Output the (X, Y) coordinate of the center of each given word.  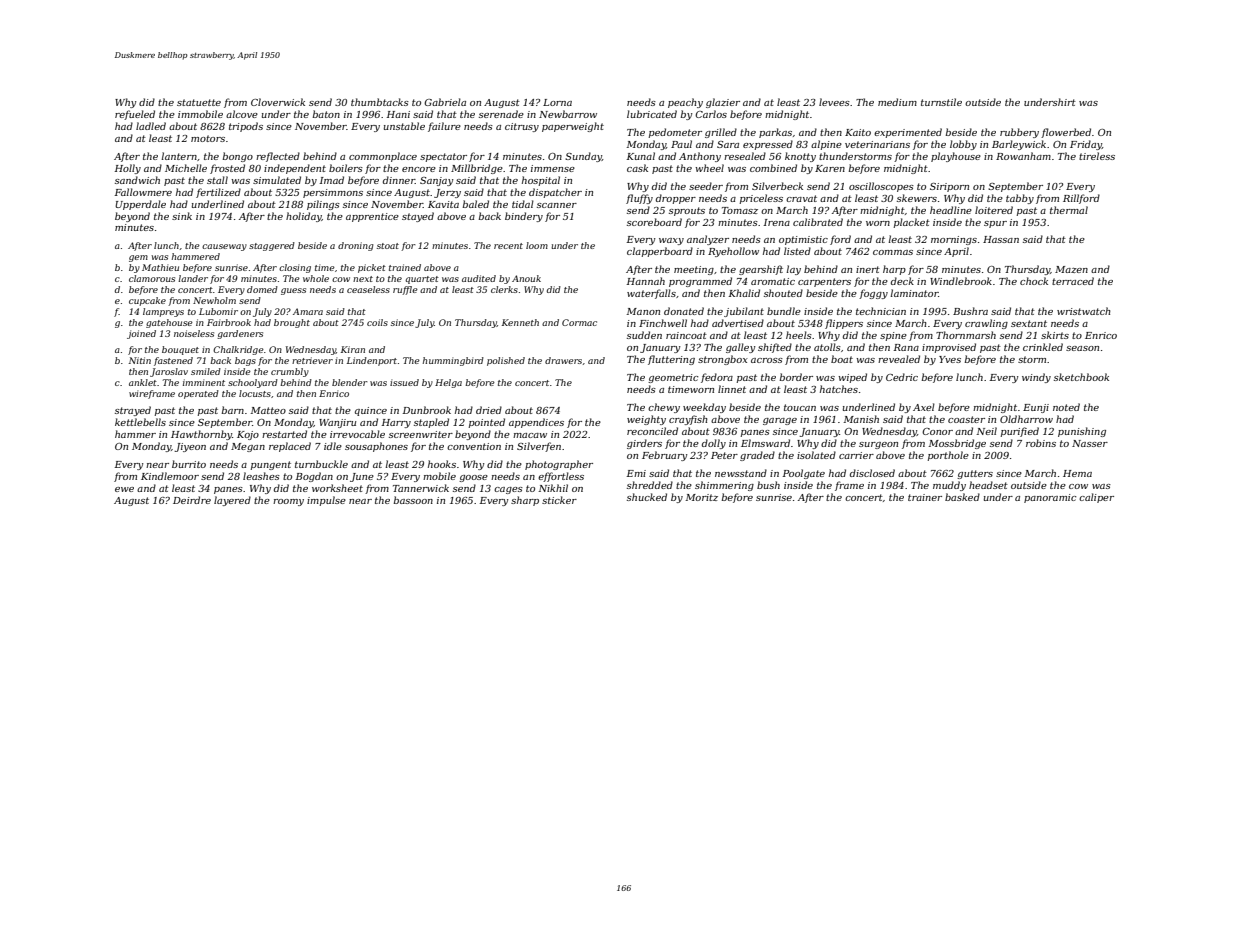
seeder (706, 186)
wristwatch (1084, 311)
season (1082, 348)
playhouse (956, 157)
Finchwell (663, 323)
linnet (732, 389)
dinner (399, 180)
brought (292, 323)
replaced (290, 447)
